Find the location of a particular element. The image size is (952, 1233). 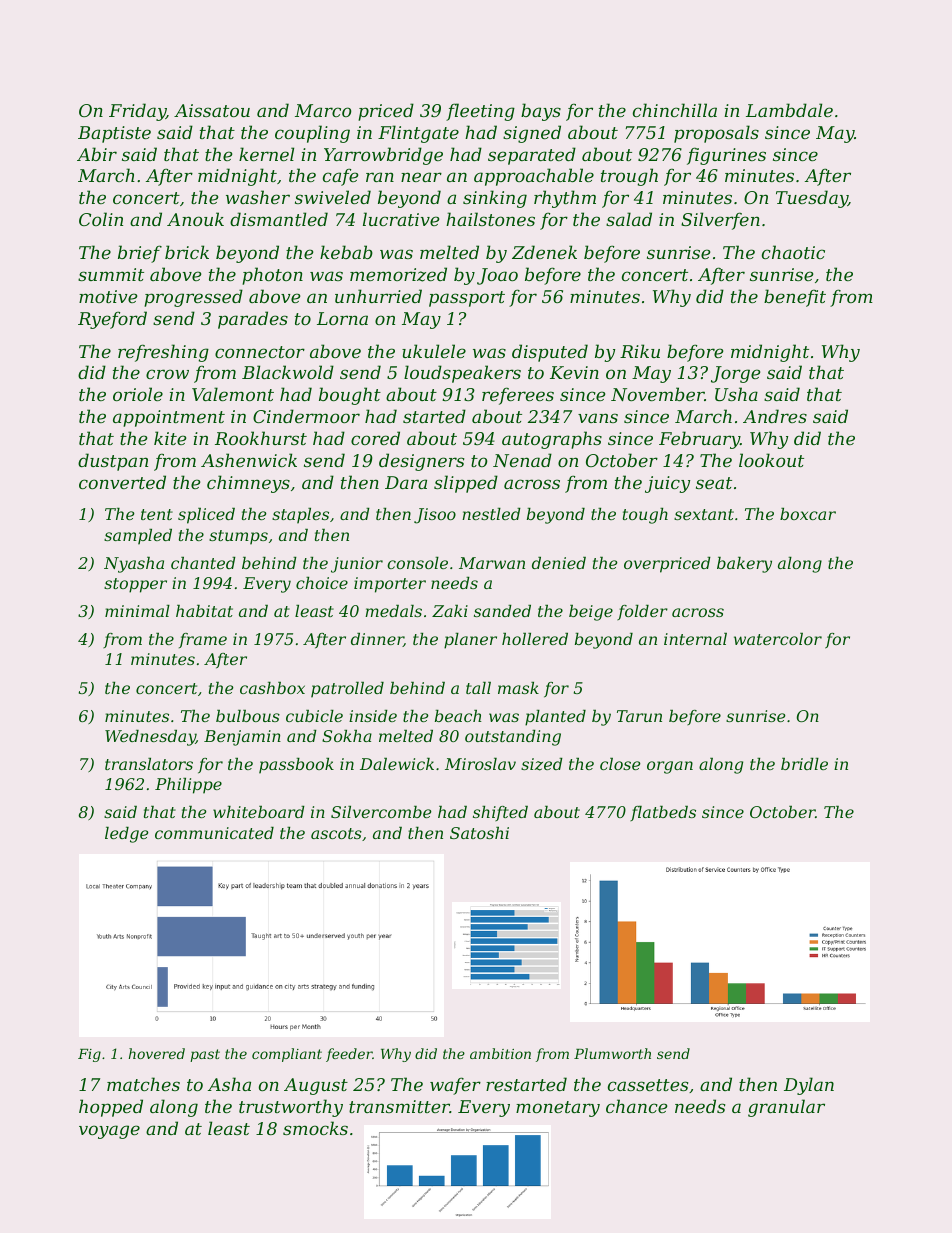

voyage is located at coordinates (109, 1132).
